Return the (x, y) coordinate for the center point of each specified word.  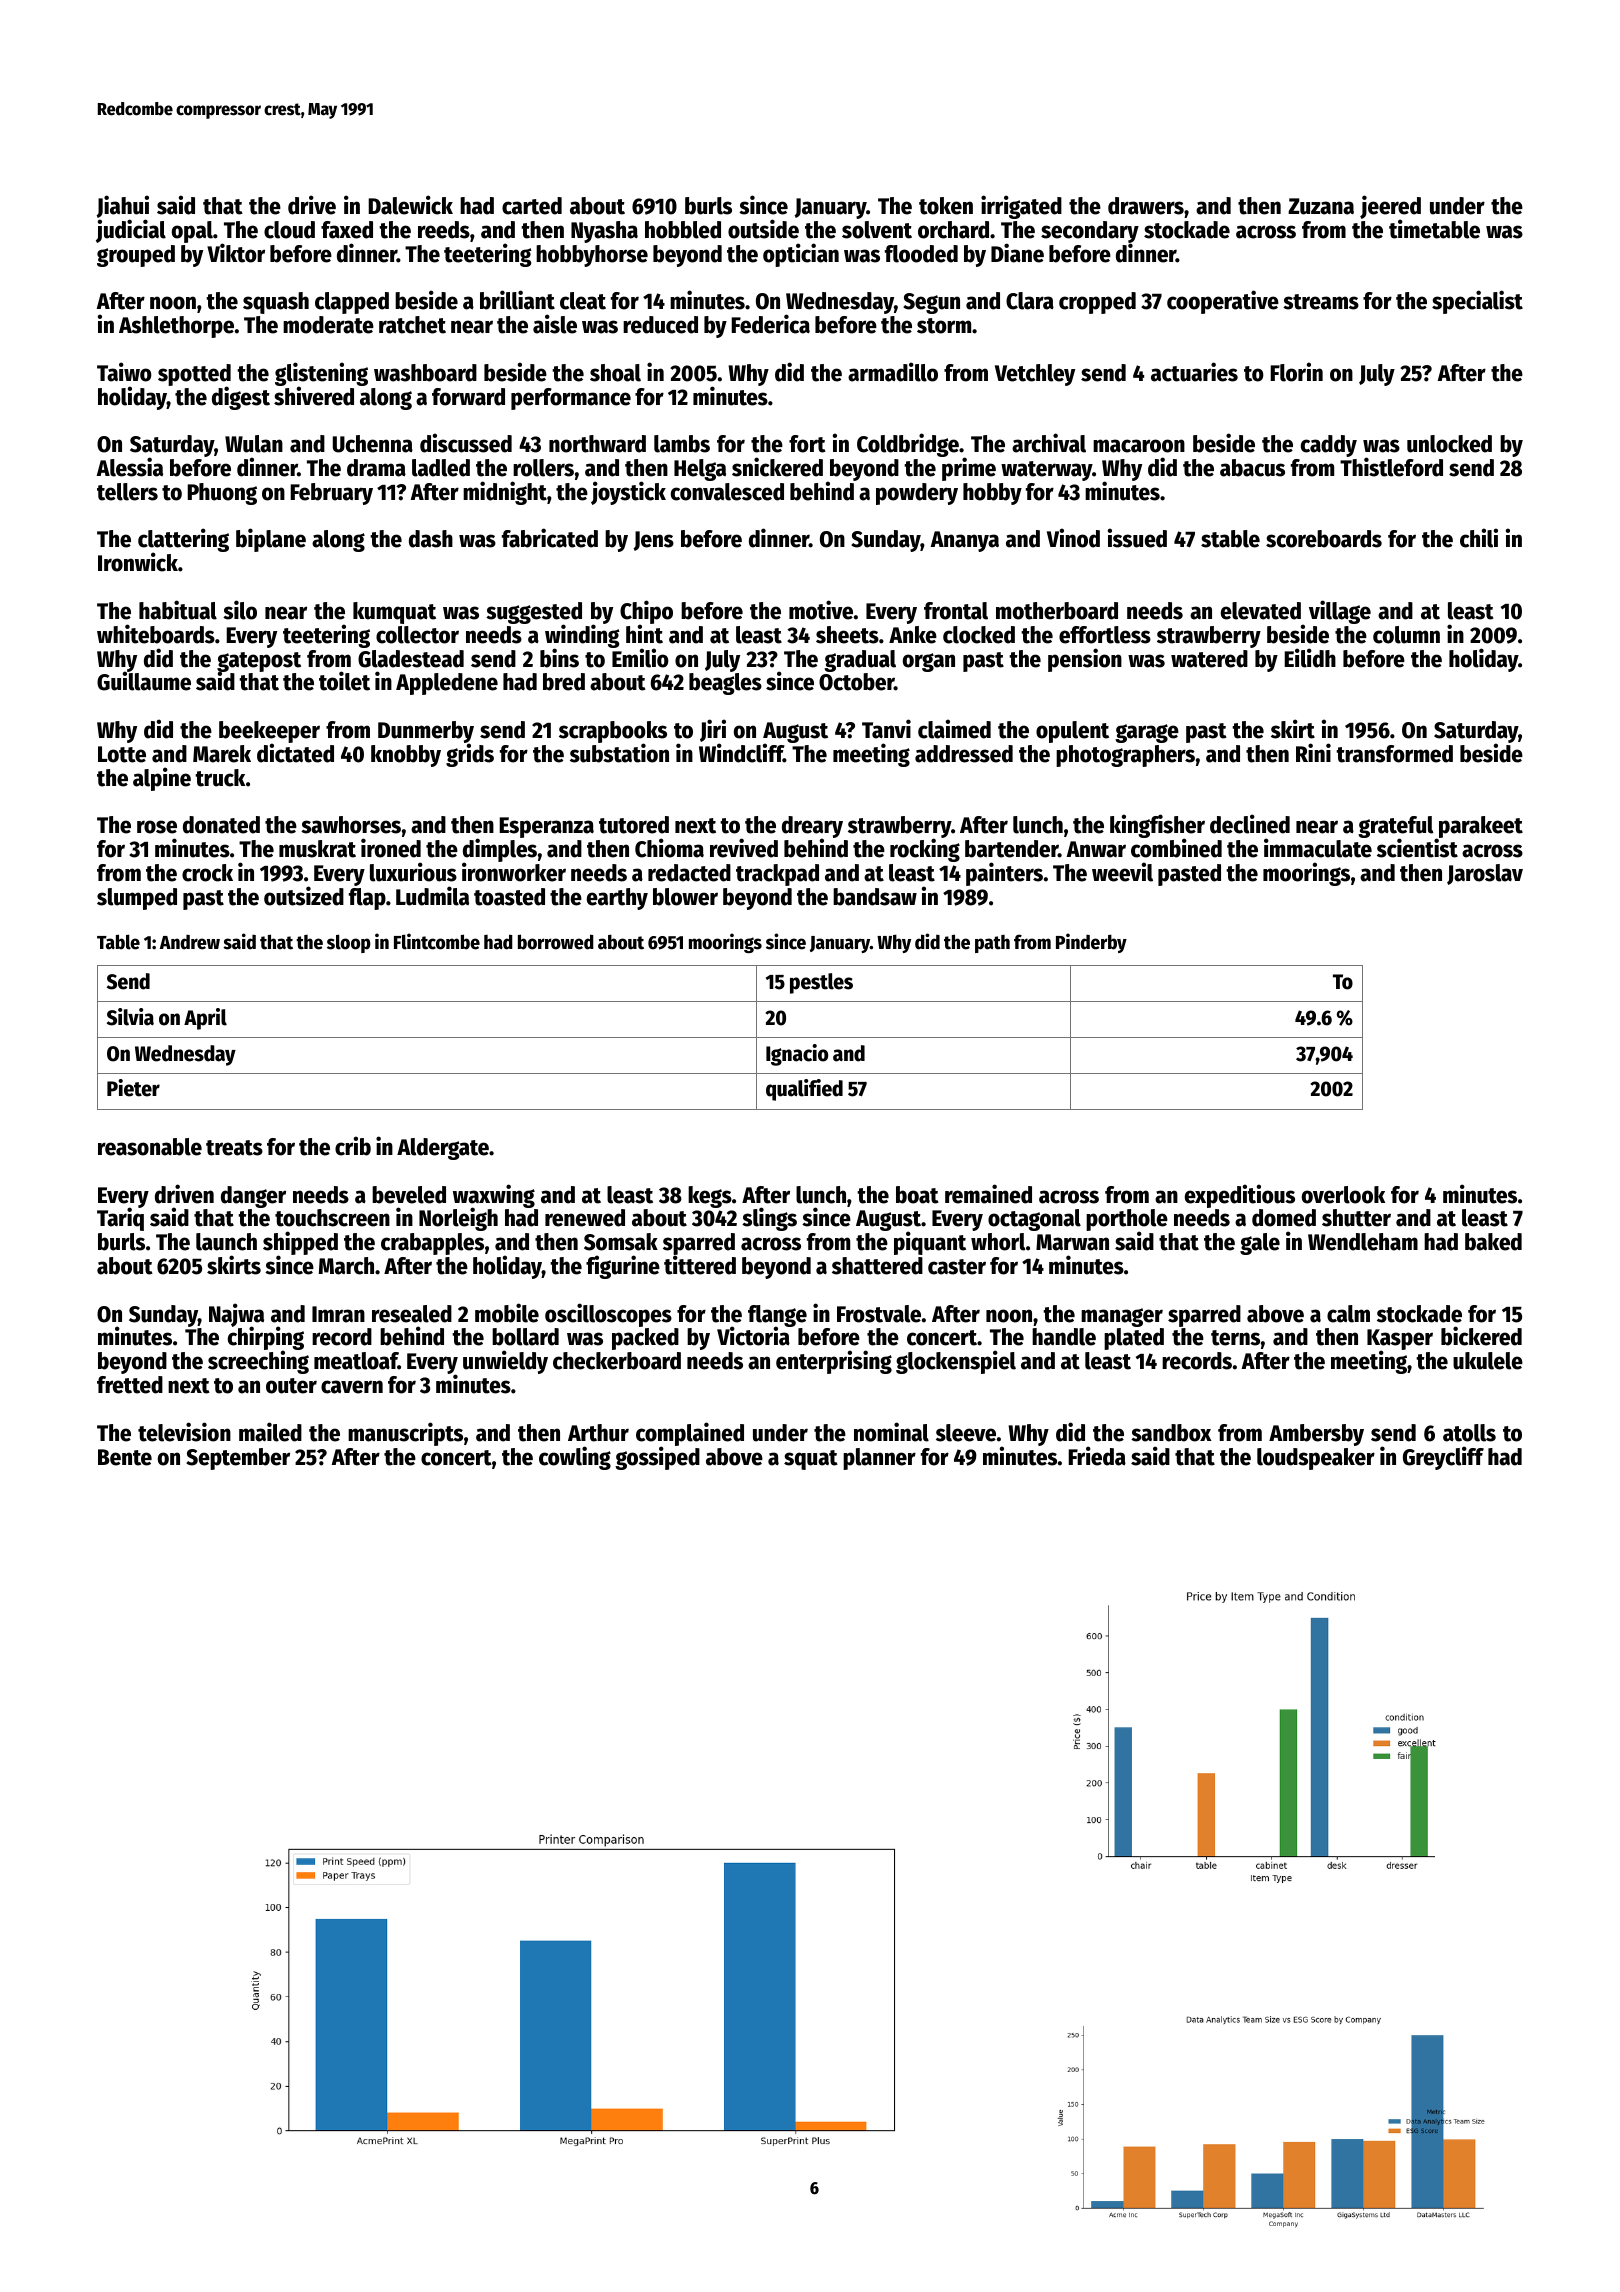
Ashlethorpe (176, 327)
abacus (1252, 468)
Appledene (447, 684)
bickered (1481, 1336)
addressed (964, 754)
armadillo (893, 372)
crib (353, 1146)
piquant (930, 1243)
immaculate (1318, 848)
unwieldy (505, 1362)
